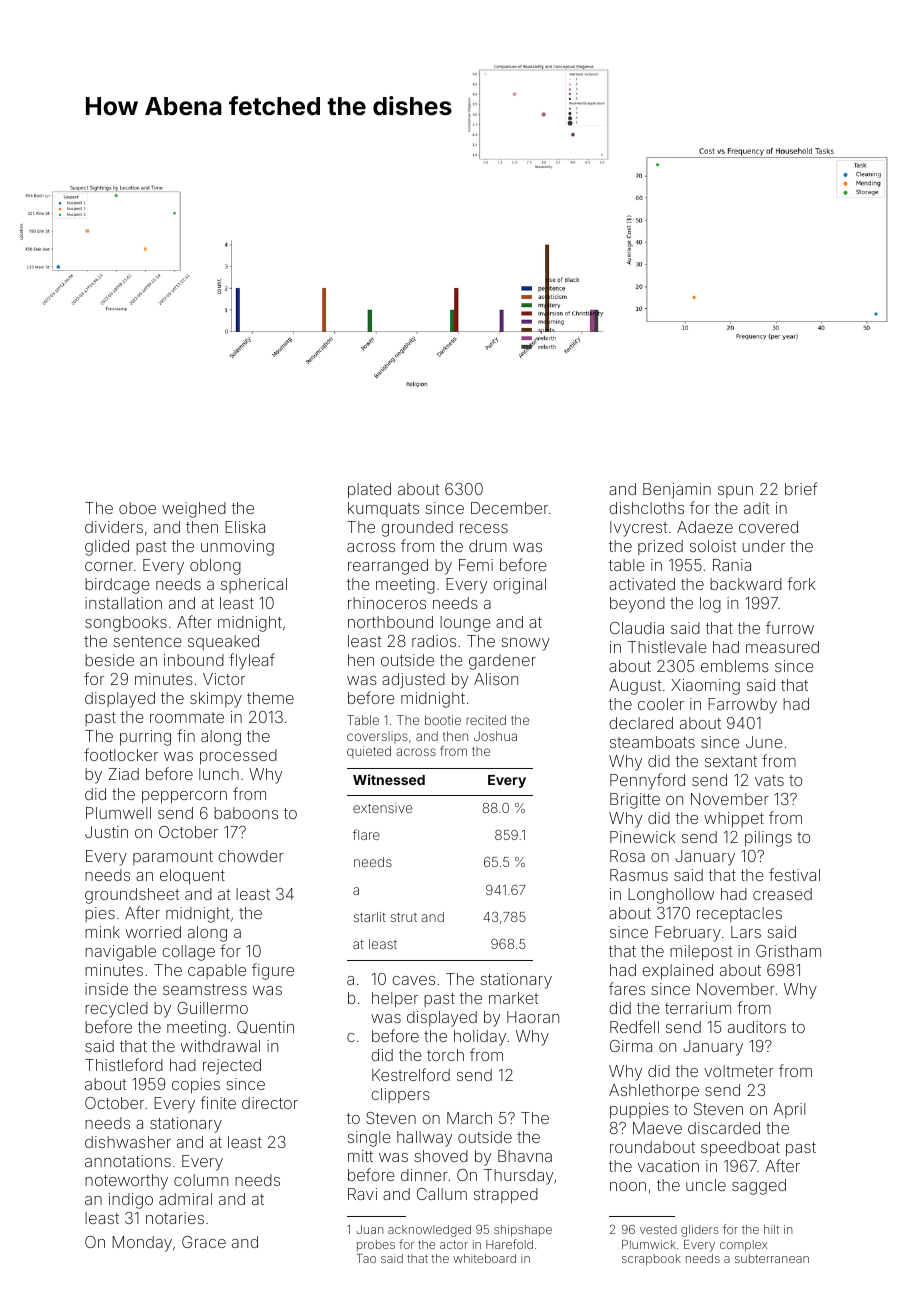 This screenshot has width=908, height=1316. I want to click on Gristham, so click(788, 951).
